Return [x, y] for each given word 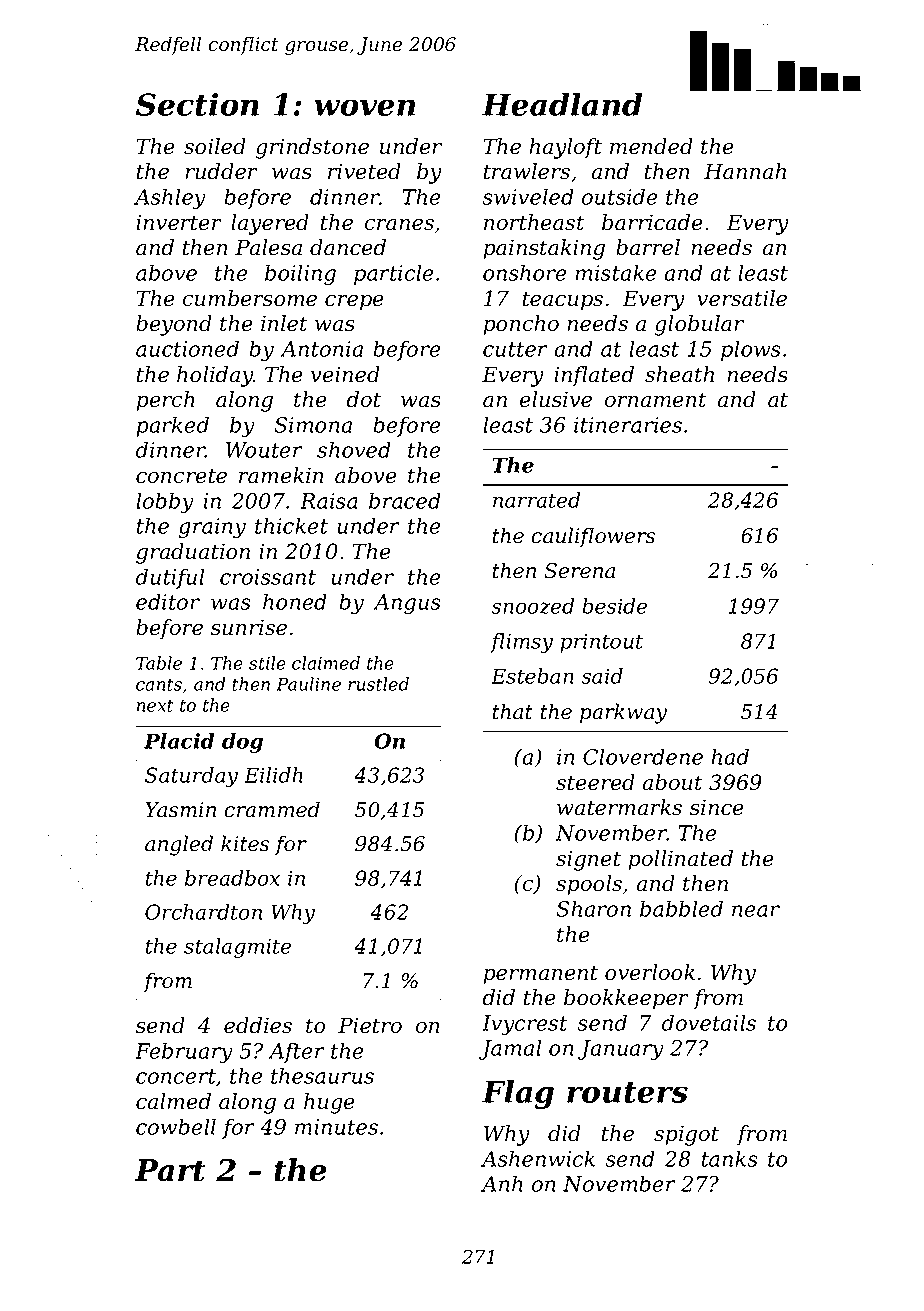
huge [329, 1103]
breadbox [232, 878]
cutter [515, 349]
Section [197, 104]
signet [588, 860]
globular [699, 325]
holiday [215, 376]
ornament [656, 400]
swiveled [528, 196]
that [513, 711]
